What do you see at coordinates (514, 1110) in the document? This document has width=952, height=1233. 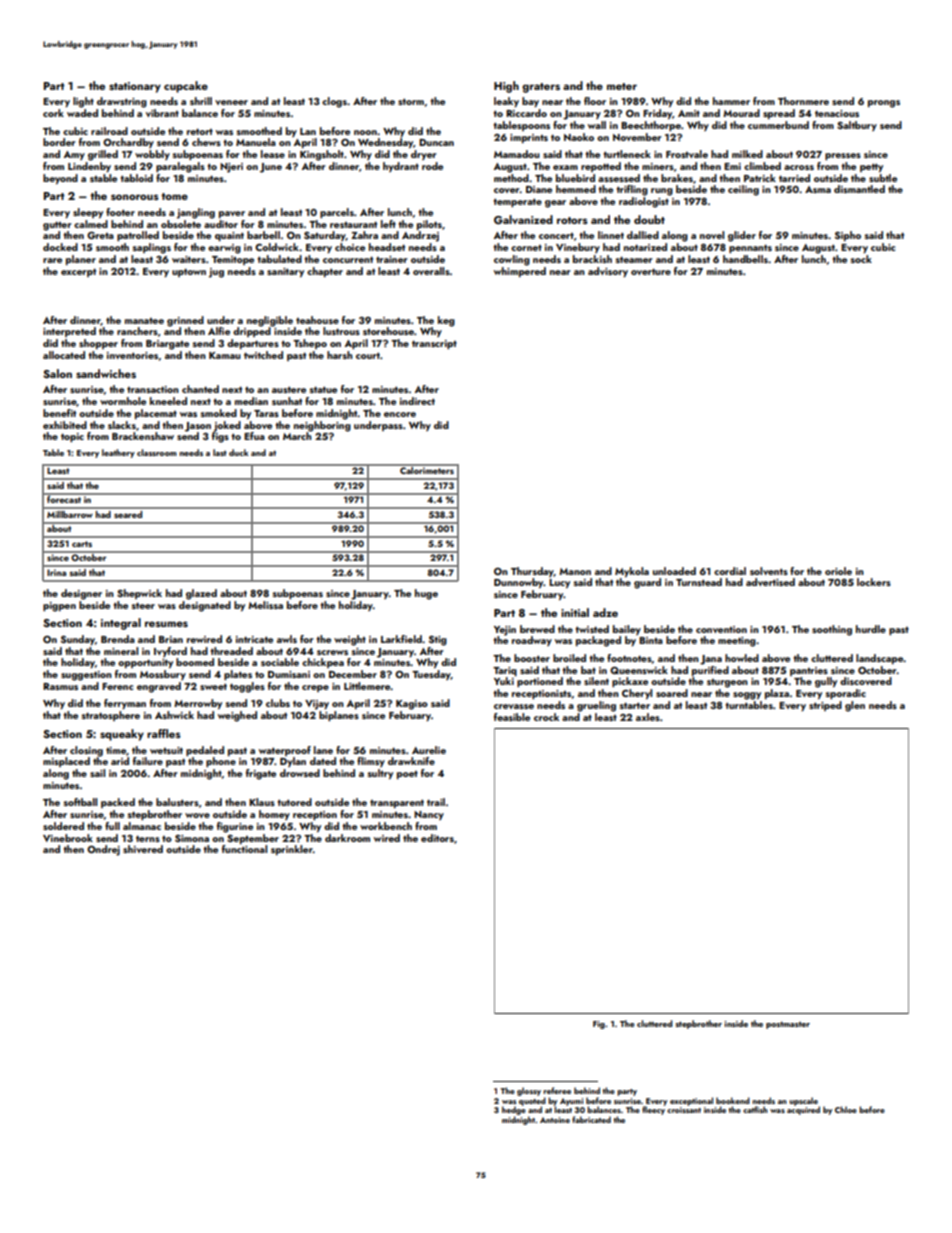 I see `hedge` at bounding box center [514, 1110].
